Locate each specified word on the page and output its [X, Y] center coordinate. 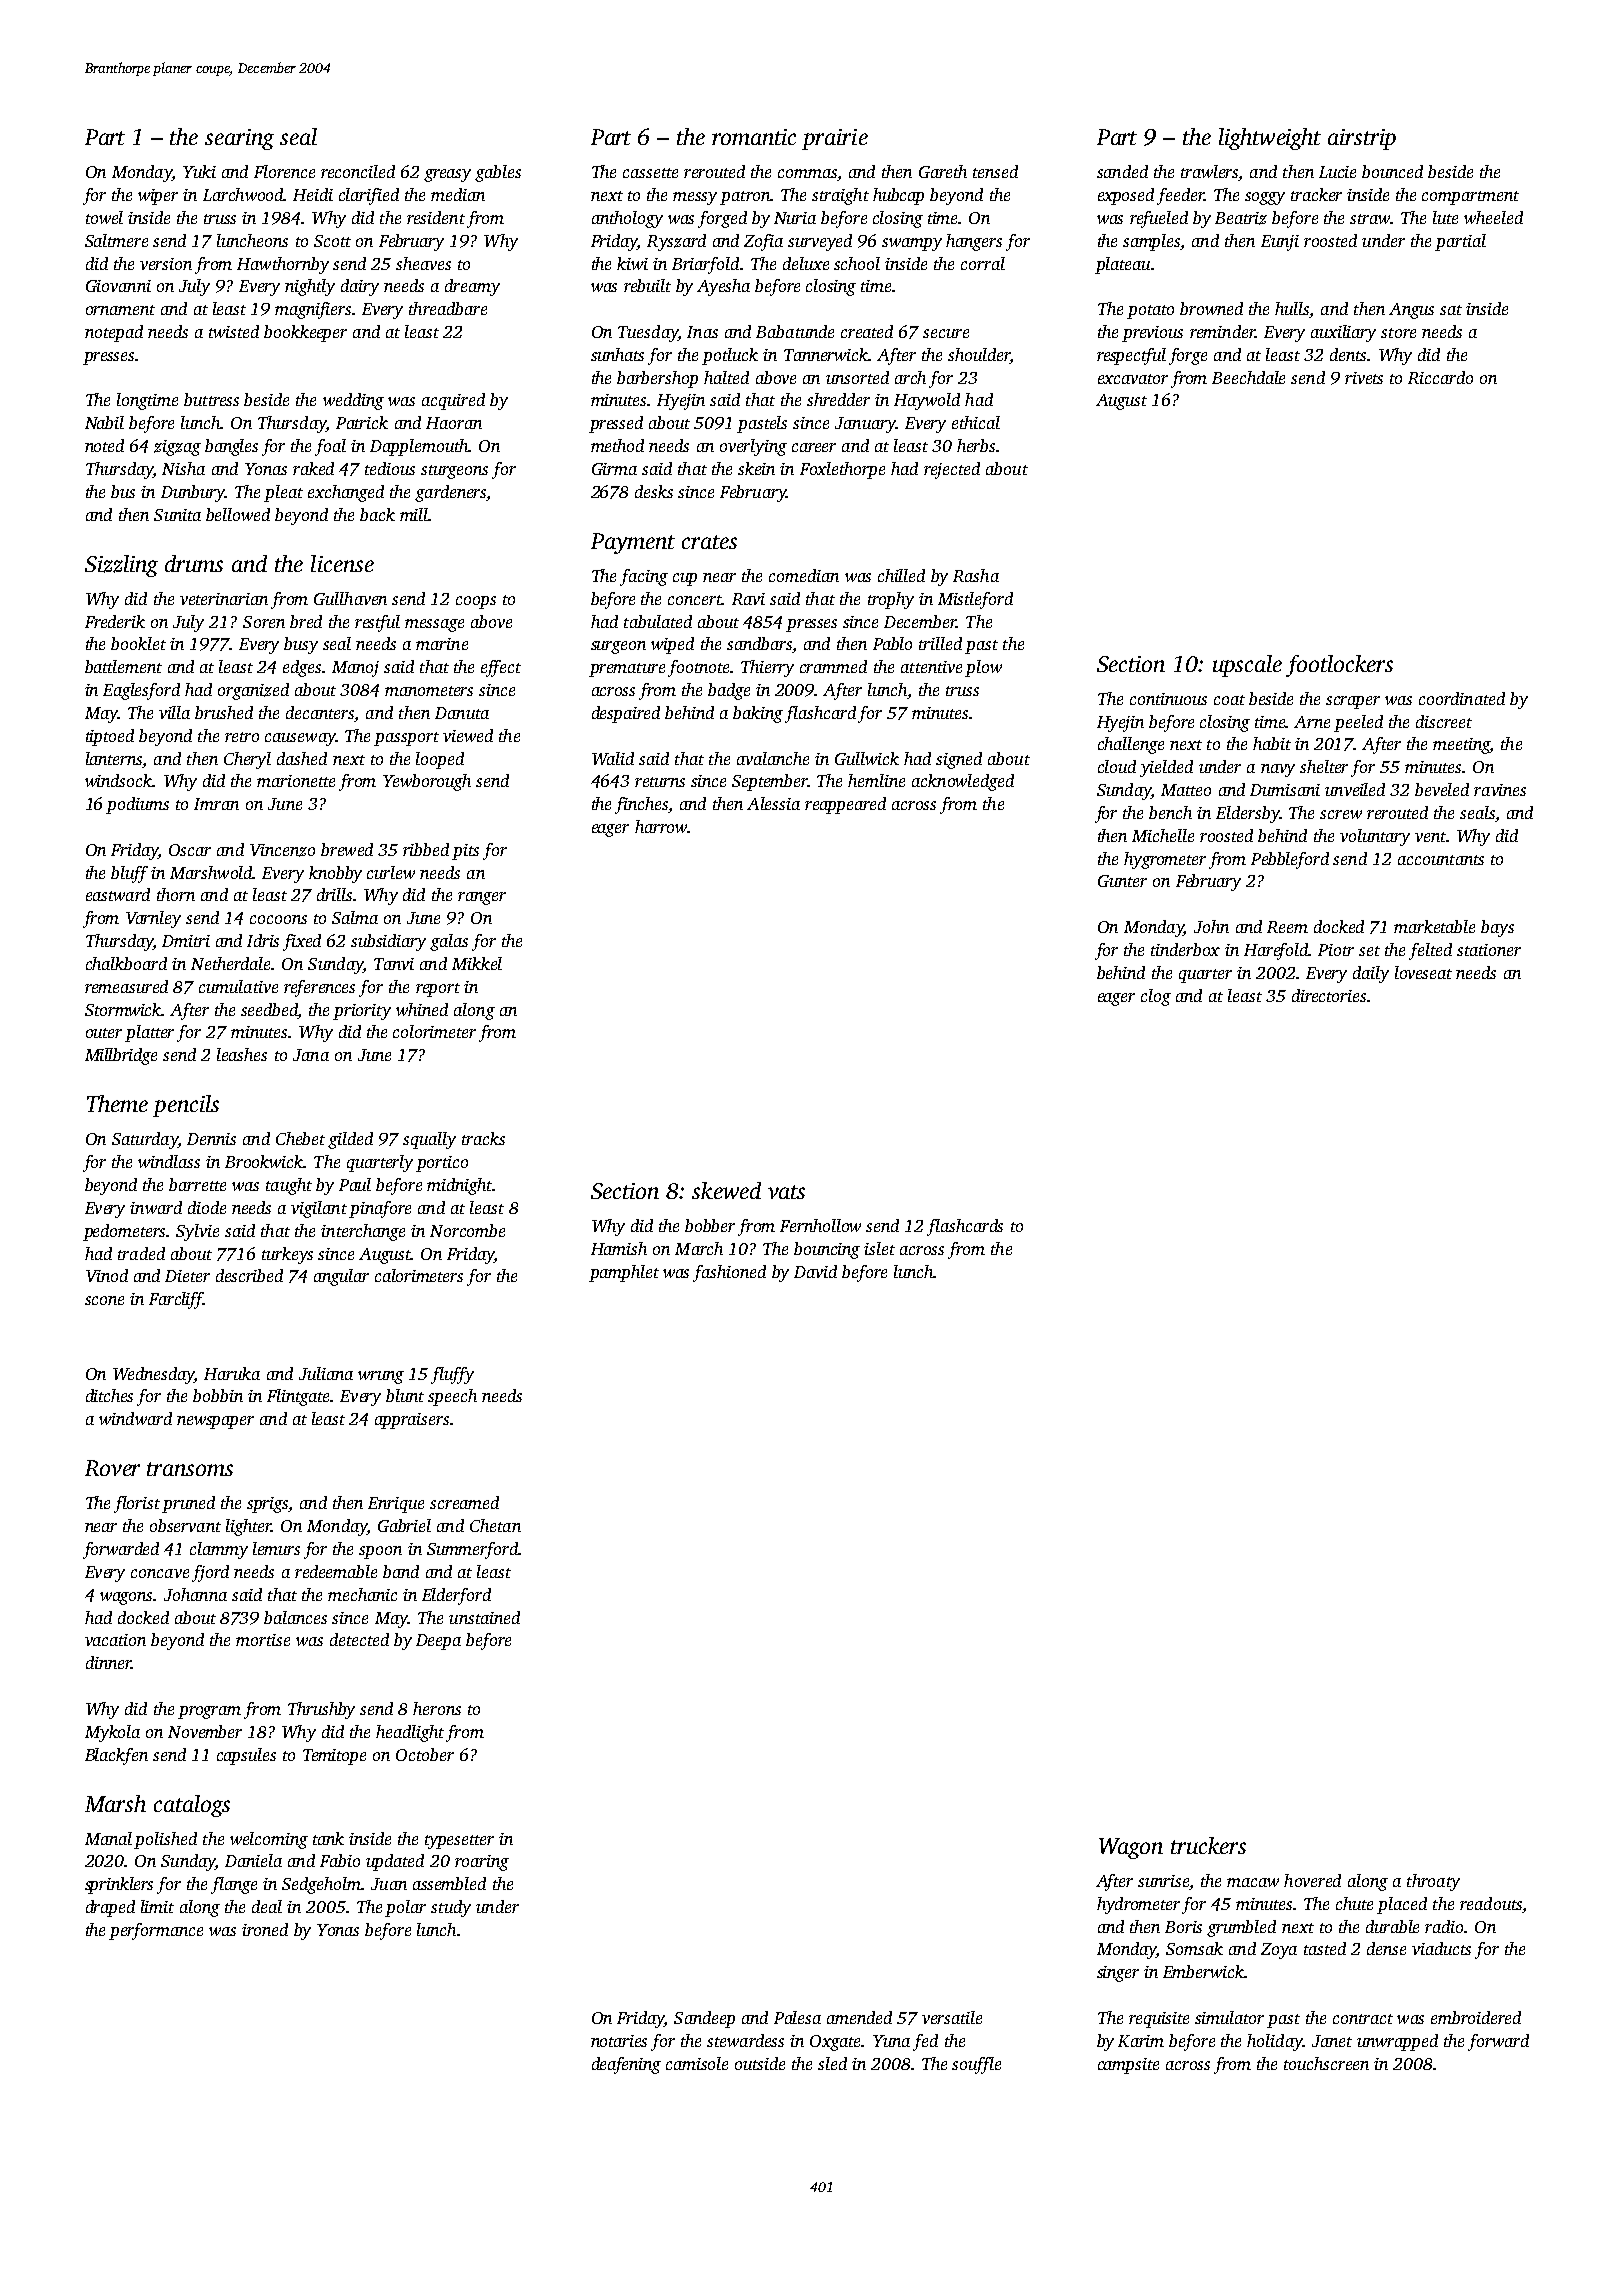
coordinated [1462, 698]
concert [695, 600]
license [342, 563]
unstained [484, 1617]
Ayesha [723, 287]
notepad [114, 333]
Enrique [396, 1505]
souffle [976, 2065]
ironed [265, 1929]
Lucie [1337, 172]
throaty [1433, 1882]
